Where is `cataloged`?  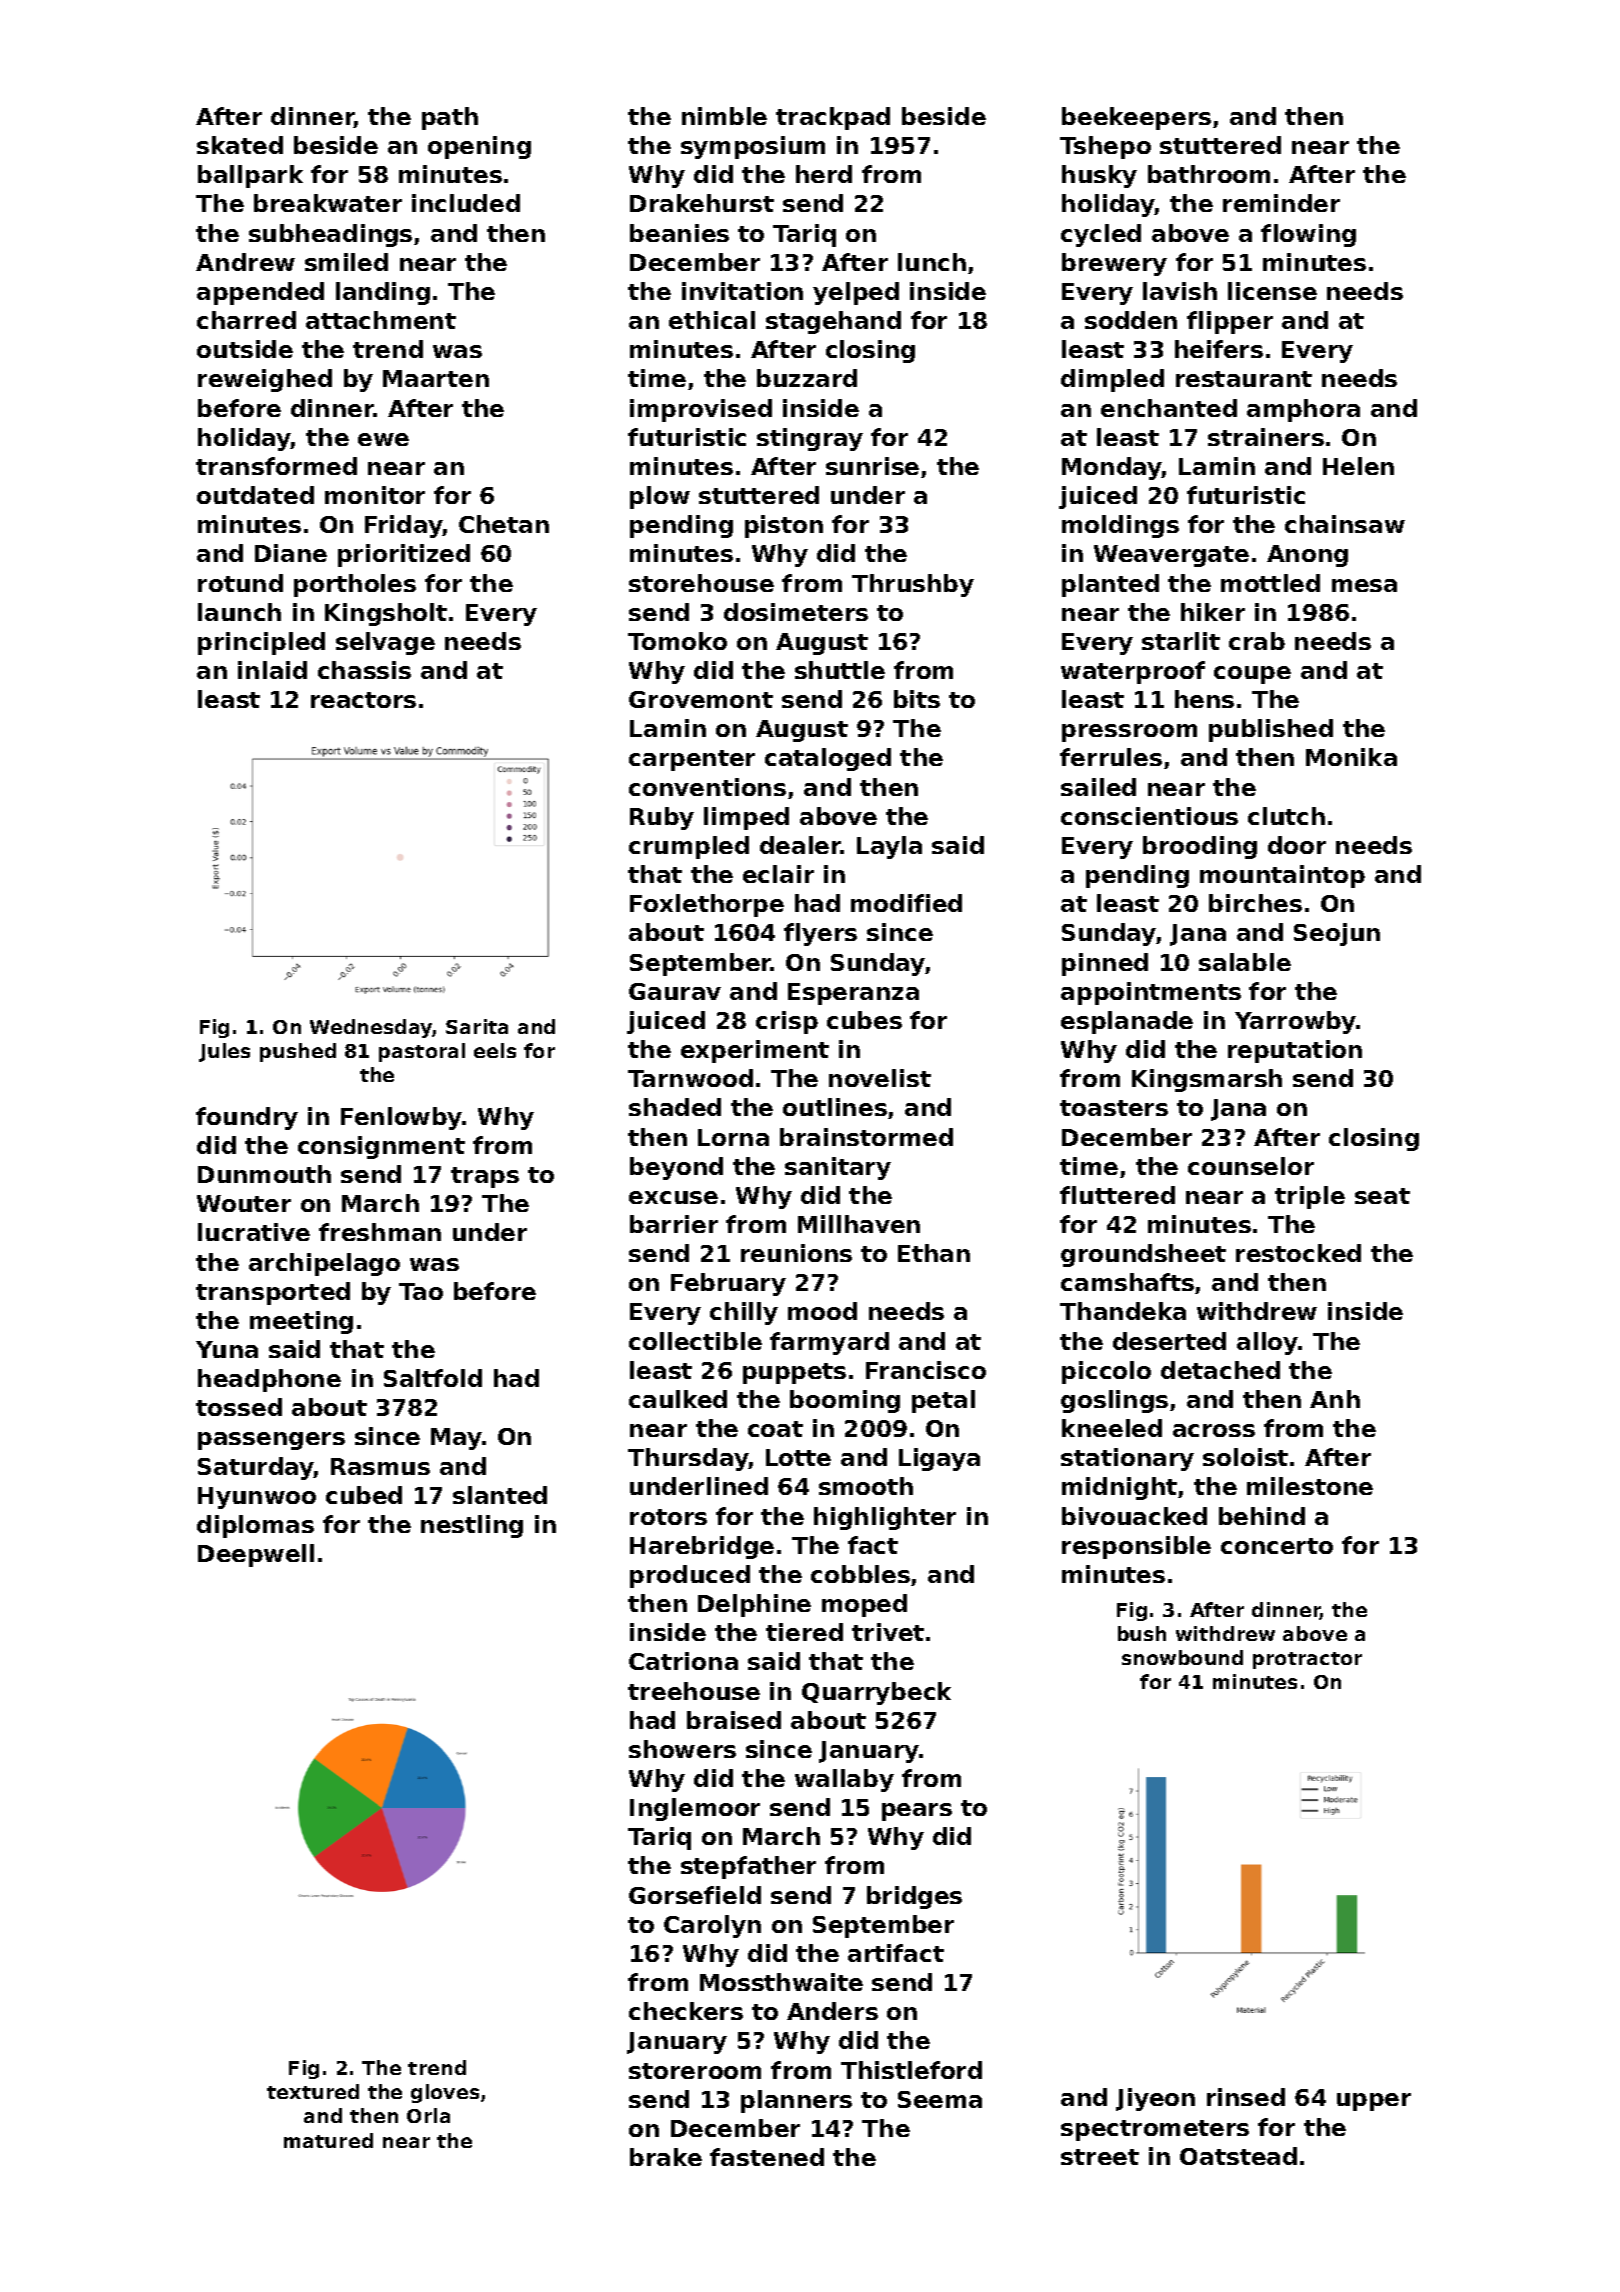 cataloged is located at coordinates (828, 759).
